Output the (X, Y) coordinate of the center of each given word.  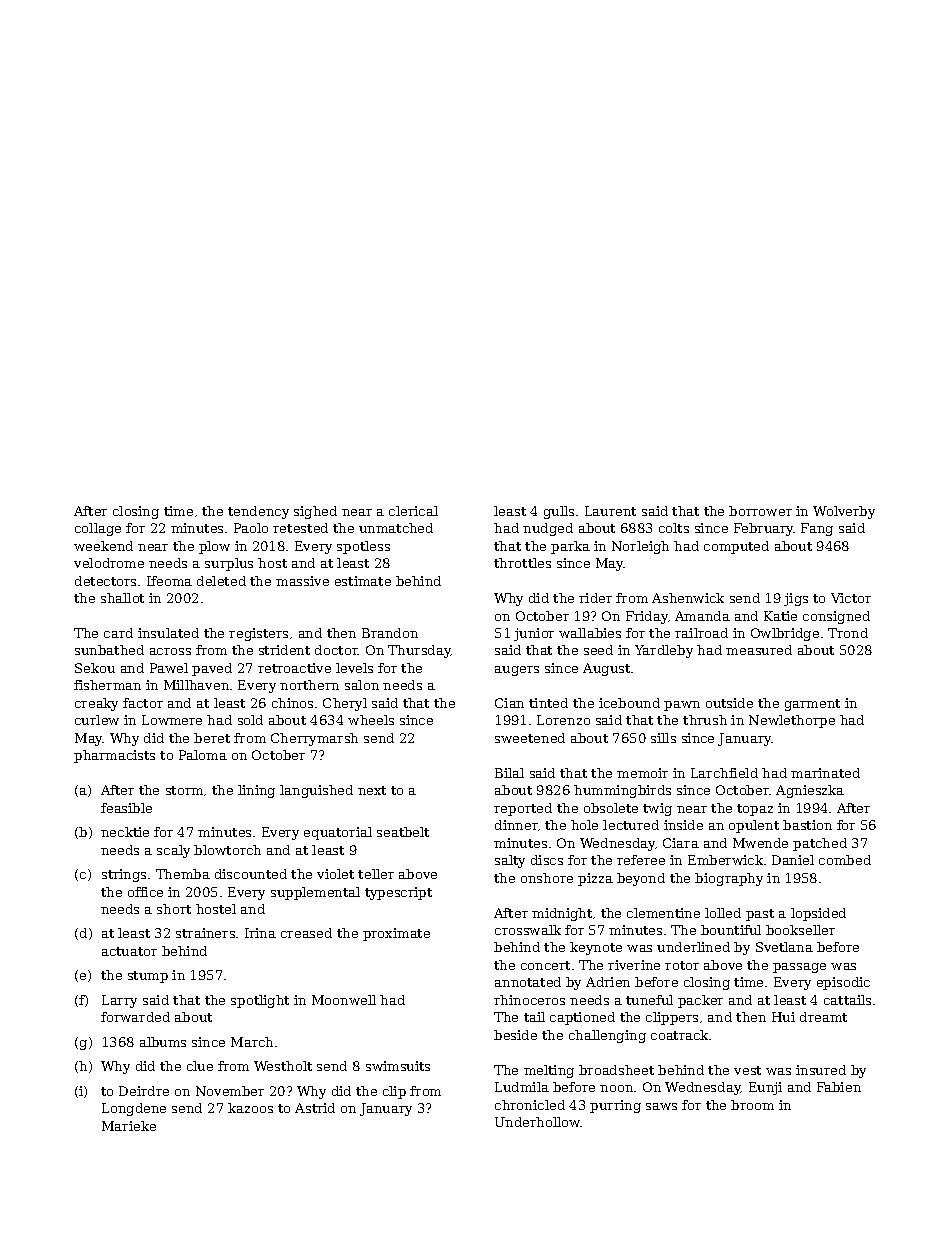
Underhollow (538, 1122)
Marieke (129, 1126)
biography (729, 879)
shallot (122, 598)
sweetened (530, 738)
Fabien (839, 1087)
